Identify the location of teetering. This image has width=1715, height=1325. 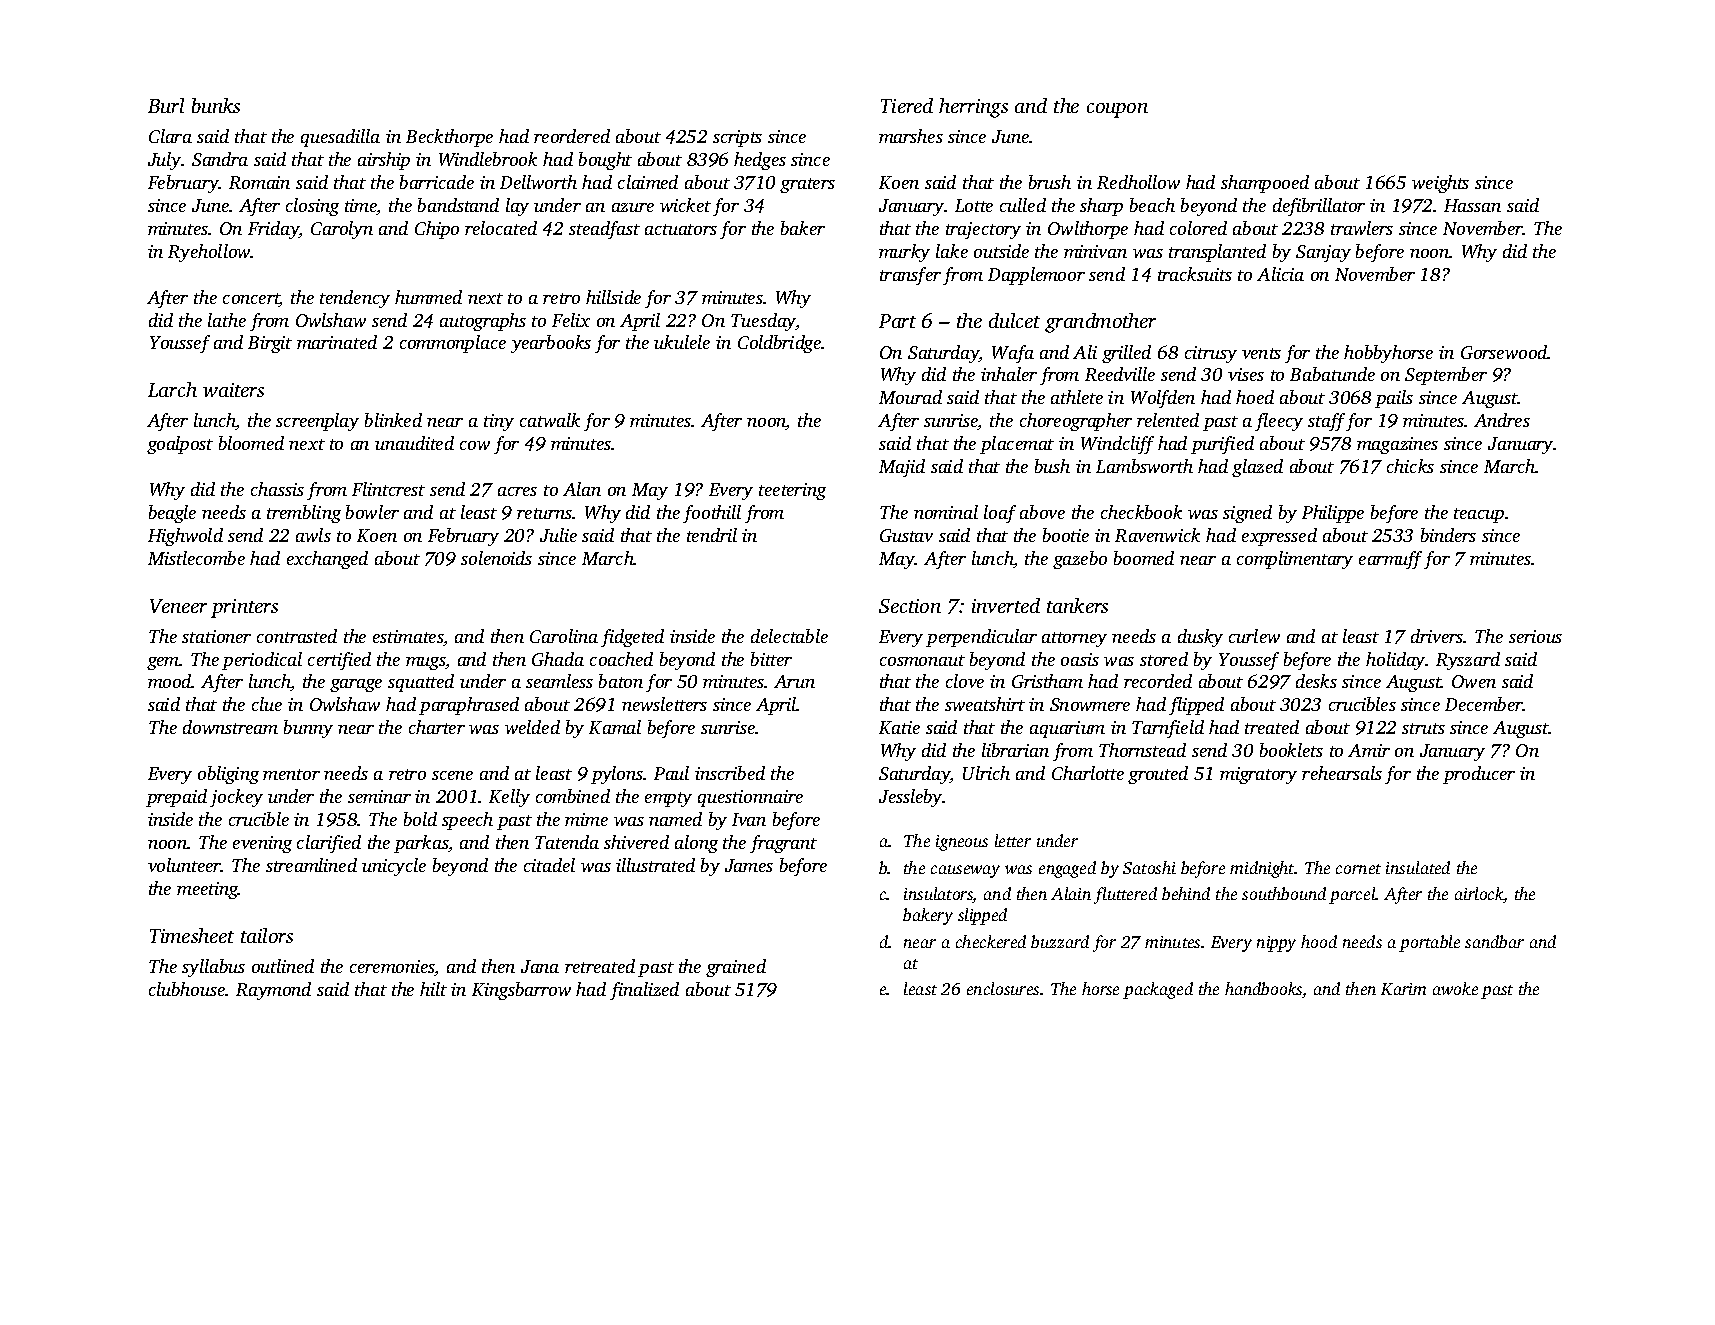
(792, 491).
